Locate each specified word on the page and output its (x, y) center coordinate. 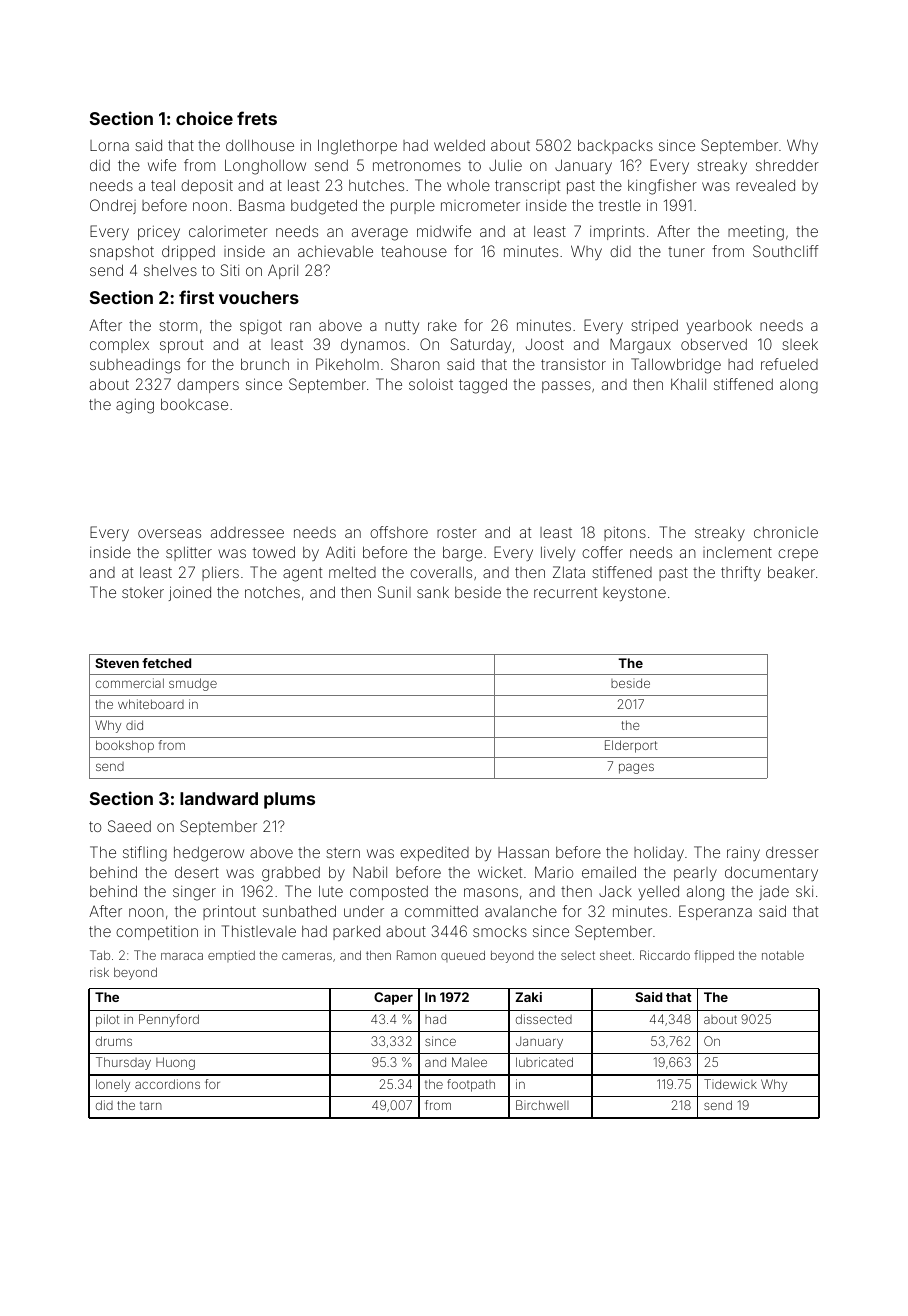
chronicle (786, 532)
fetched (166, 663)
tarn (151, 1105)
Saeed (129, 826)
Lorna (109, 145)
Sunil (394, 592)
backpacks (615, 146)
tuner (686, 252)
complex (119, 346)
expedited (434, 854)
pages (636, 768)
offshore (399, 532)
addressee (247, 532)
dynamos (373, 345)
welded (459, 145)
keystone (634, 594)
